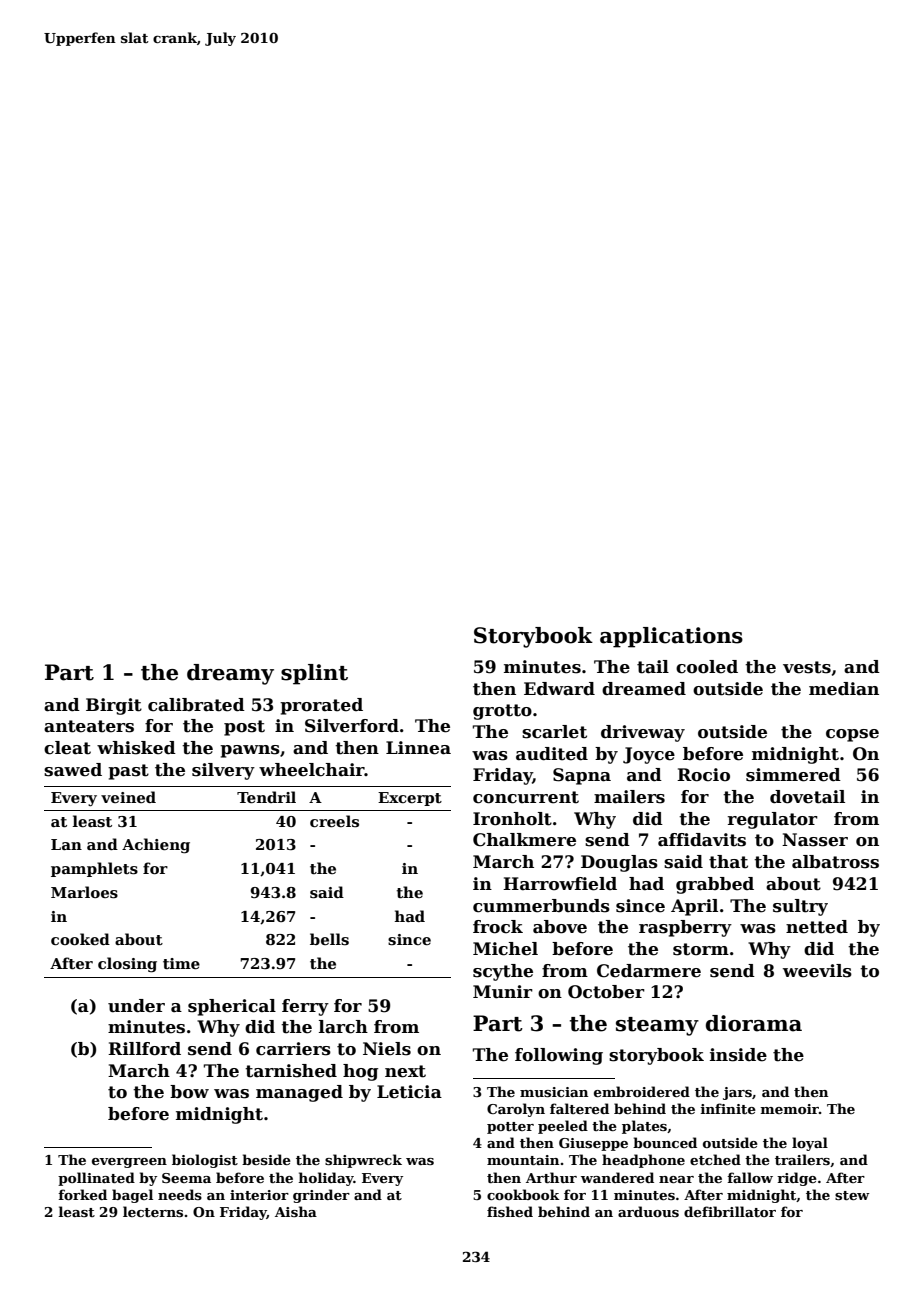 Image resolution: width=924 pixels, height=1308 pixels. Describe the element at coordinates (127, 965) in the image. I see `closing` at that location.
